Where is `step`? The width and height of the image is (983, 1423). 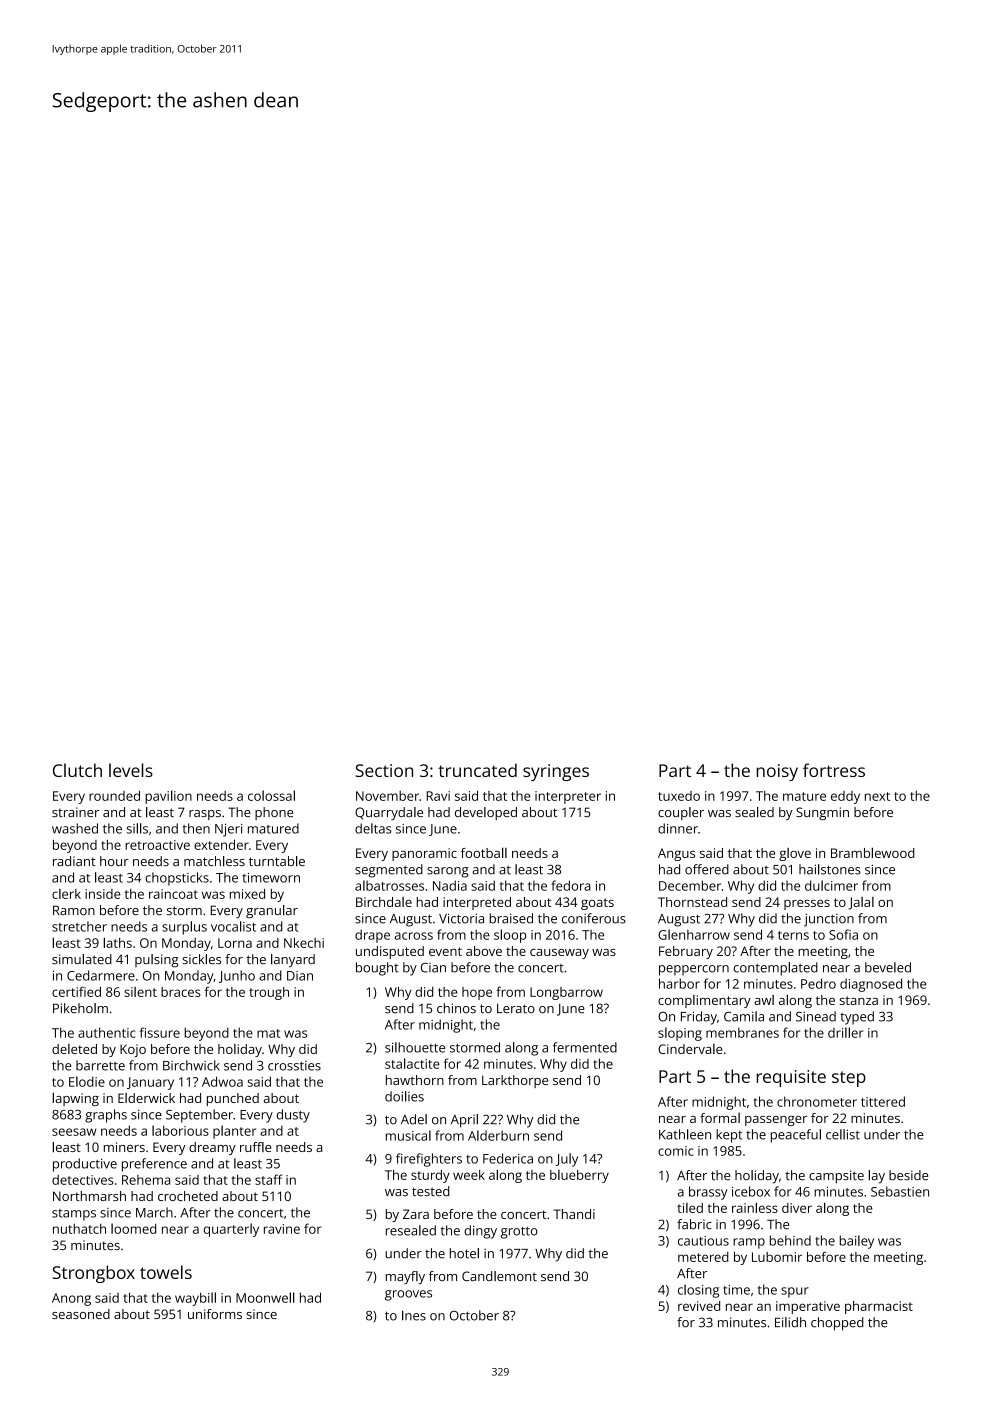
step is located at coordinates (849, 1079).
